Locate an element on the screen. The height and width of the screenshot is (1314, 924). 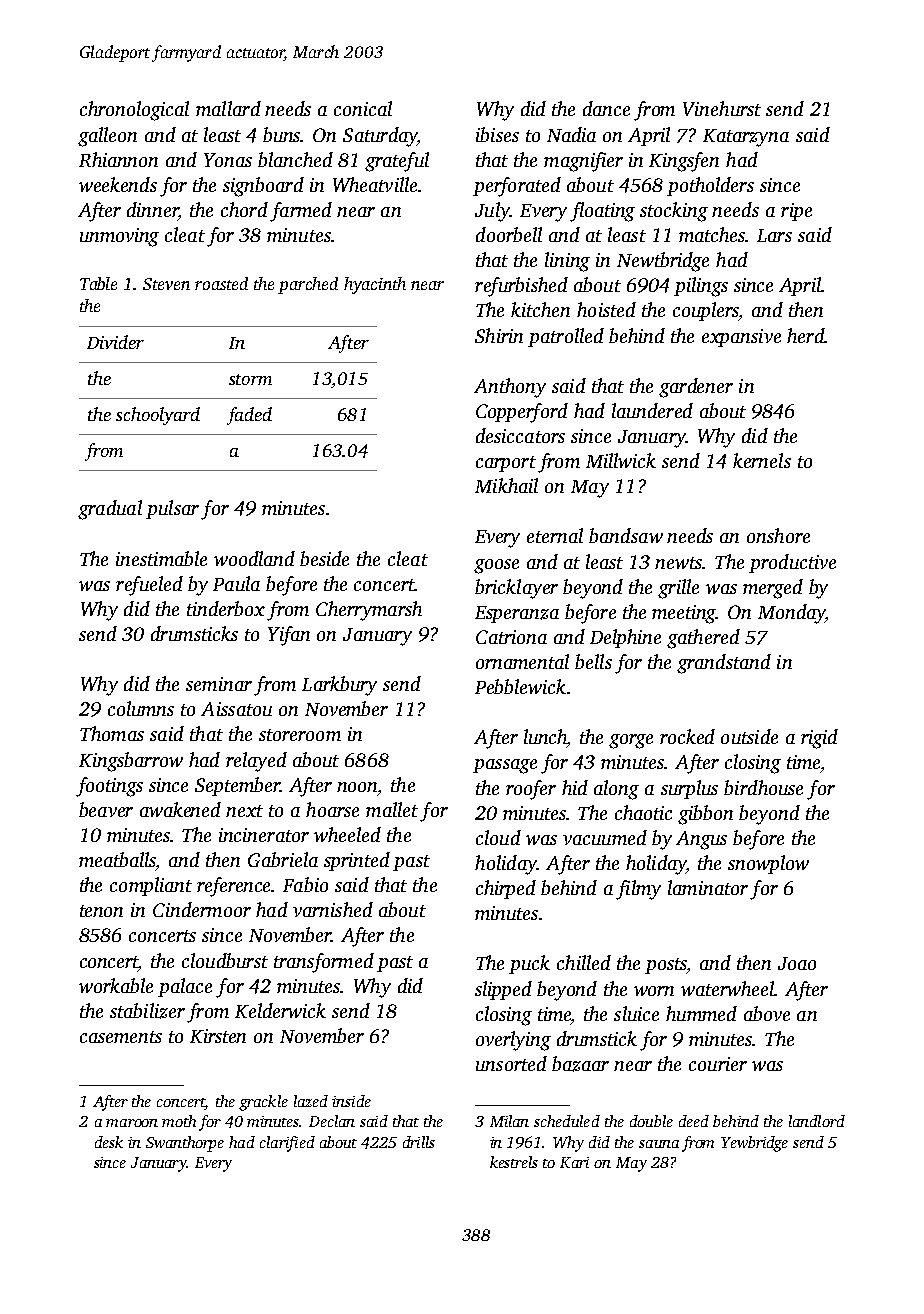
casements is located at coordinates (121, 1037).
